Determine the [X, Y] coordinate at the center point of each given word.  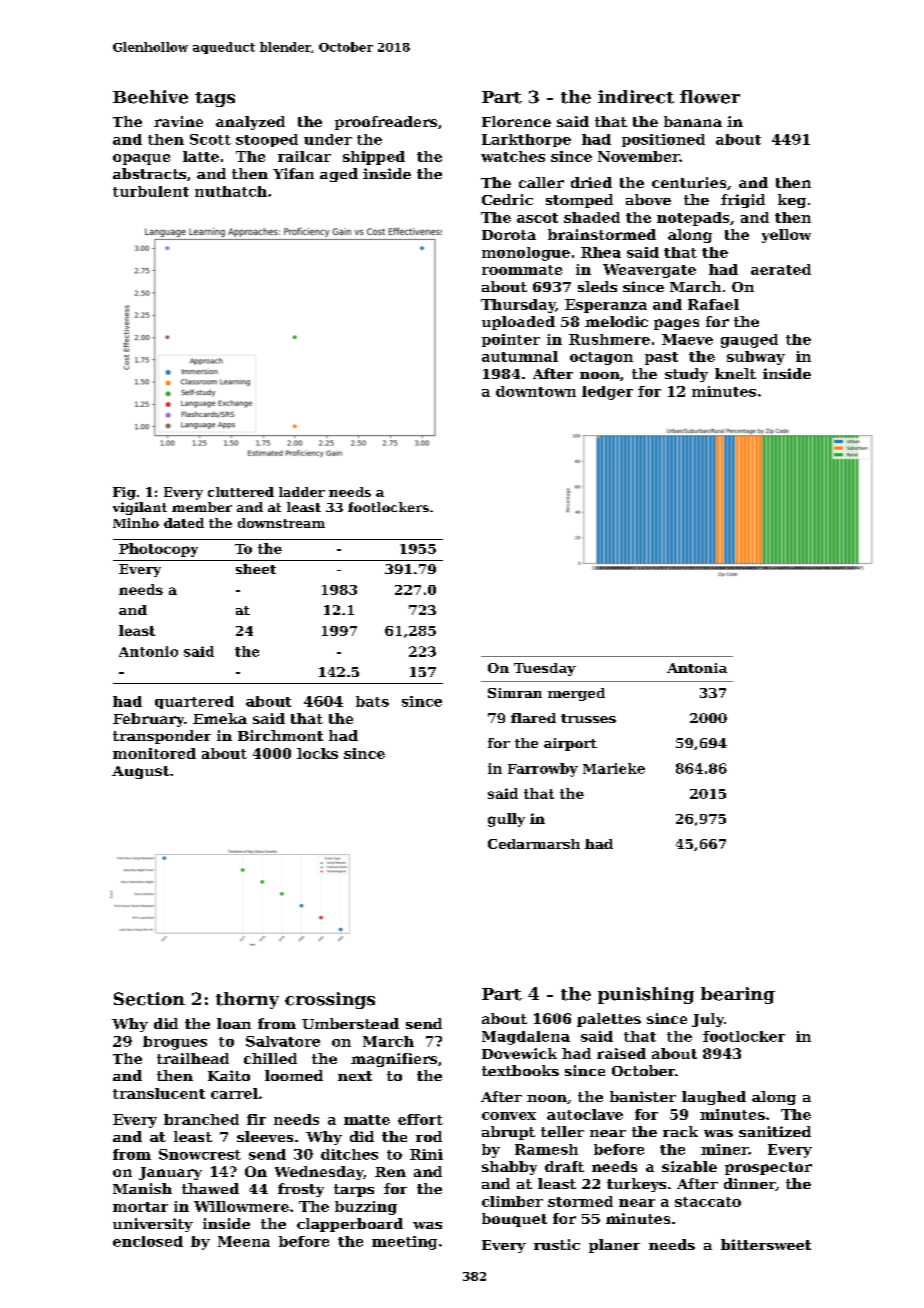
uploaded [518, 323]
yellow [786, 236]
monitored [154, 753]
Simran [515, 693]
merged [576, 694]
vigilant [140, 508]
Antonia [697, 668]
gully [506, 820]
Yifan [293, 173]
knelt [735, 373]
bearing [738, 995]
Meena [244, 1241]
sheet [256, 569]
